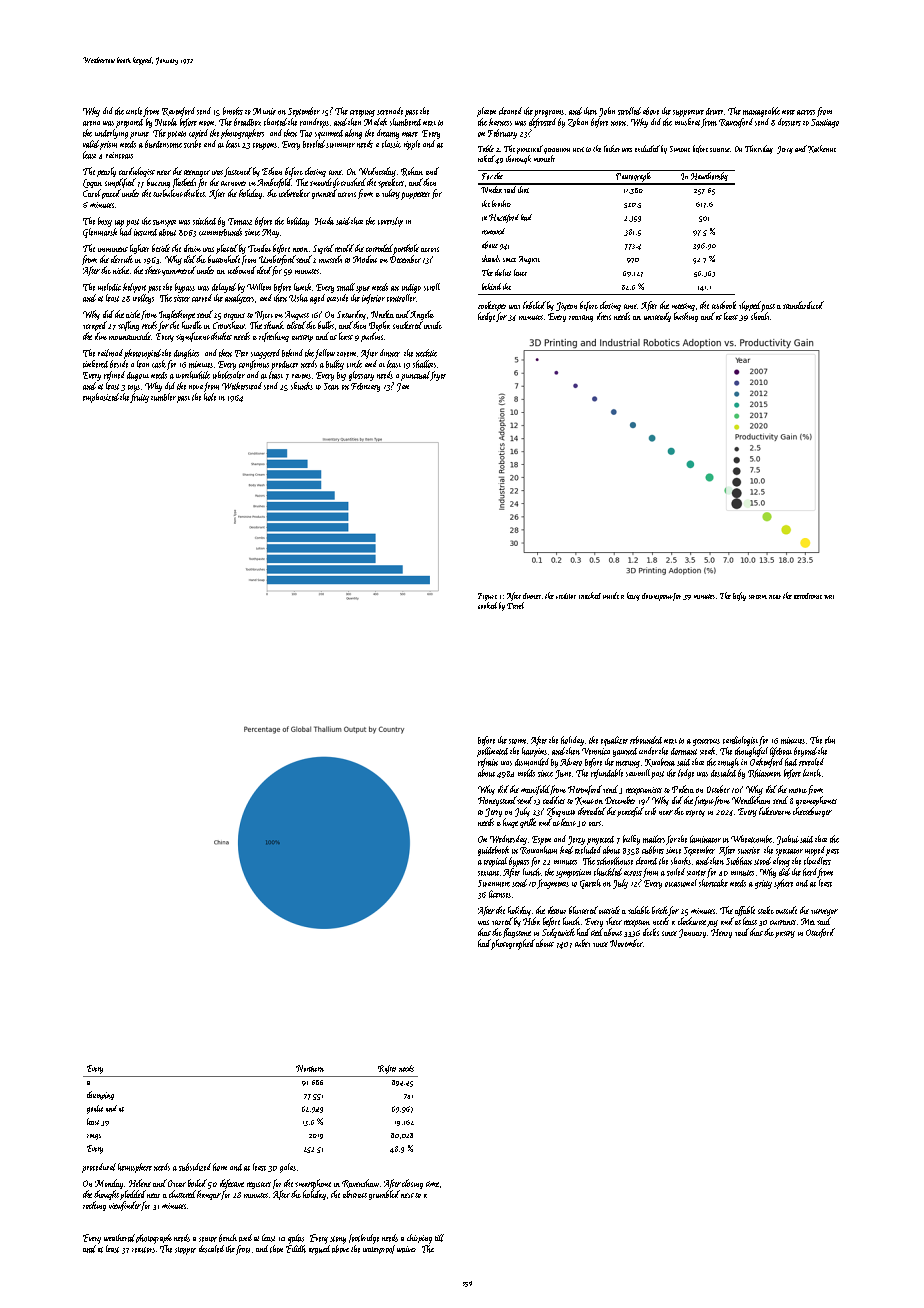 Image resolution: width=924 pixels, height=1308 pixels. I want to click on froes, so click(243, 1250).
